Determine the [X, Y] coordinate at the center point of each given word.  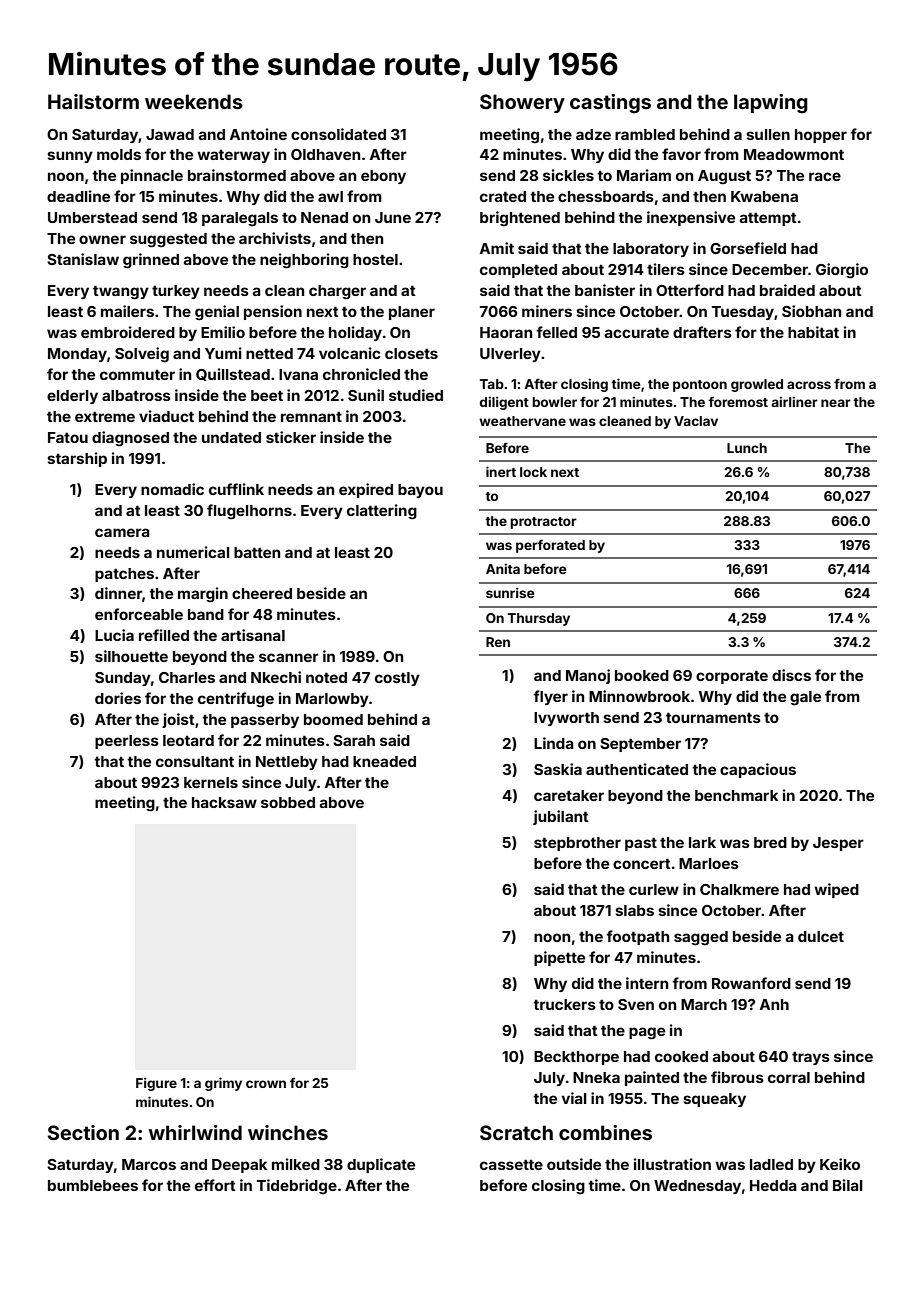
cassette [511, 1164]
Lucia [114, 635]
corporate [732, 677]
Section [83, 1132]
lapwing [771, 104]
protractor [543, 523]
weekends [194, 101]
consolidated [338, 134]
